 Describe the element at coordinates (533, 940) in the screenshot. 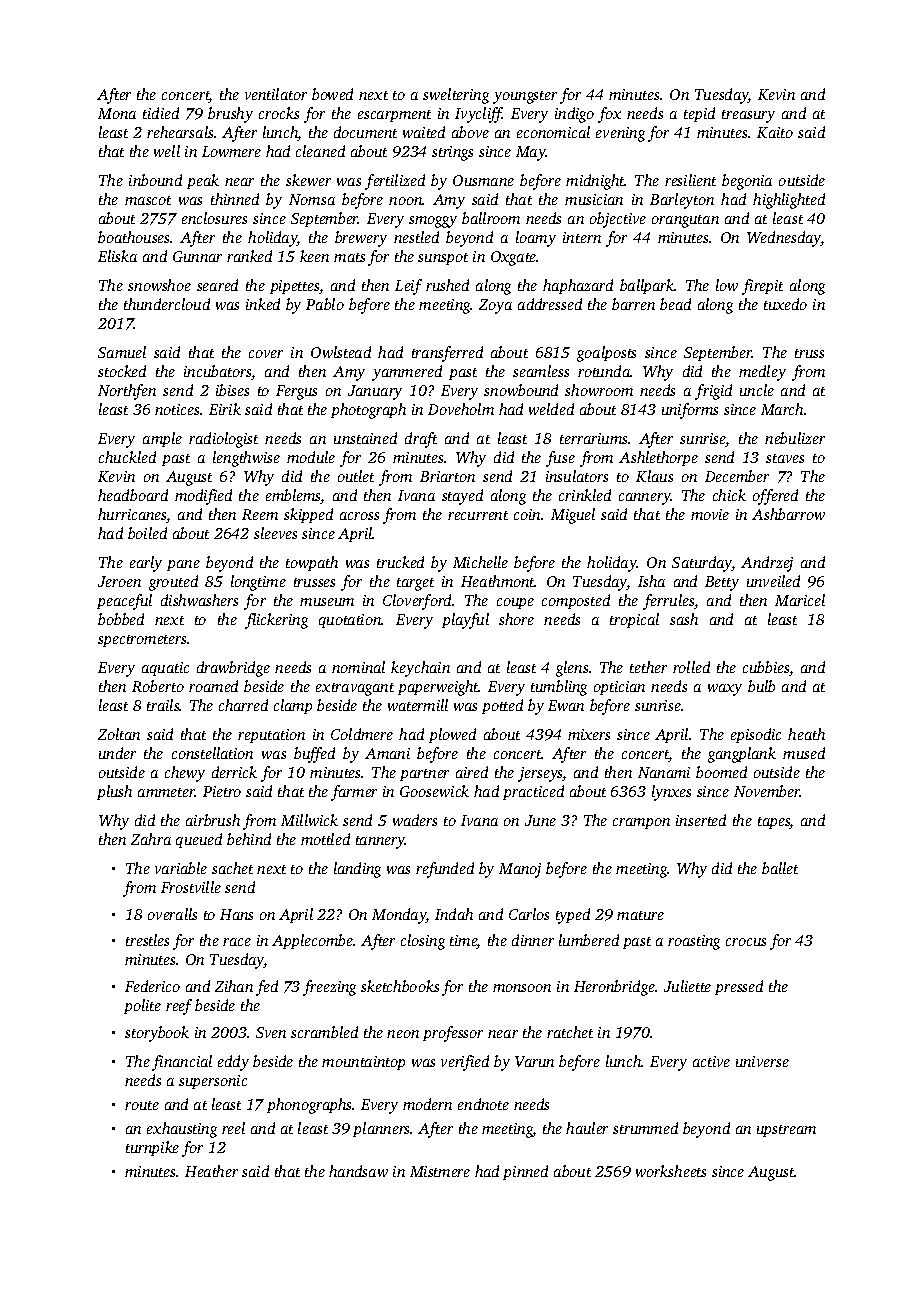

I see `dinner` at that location.
